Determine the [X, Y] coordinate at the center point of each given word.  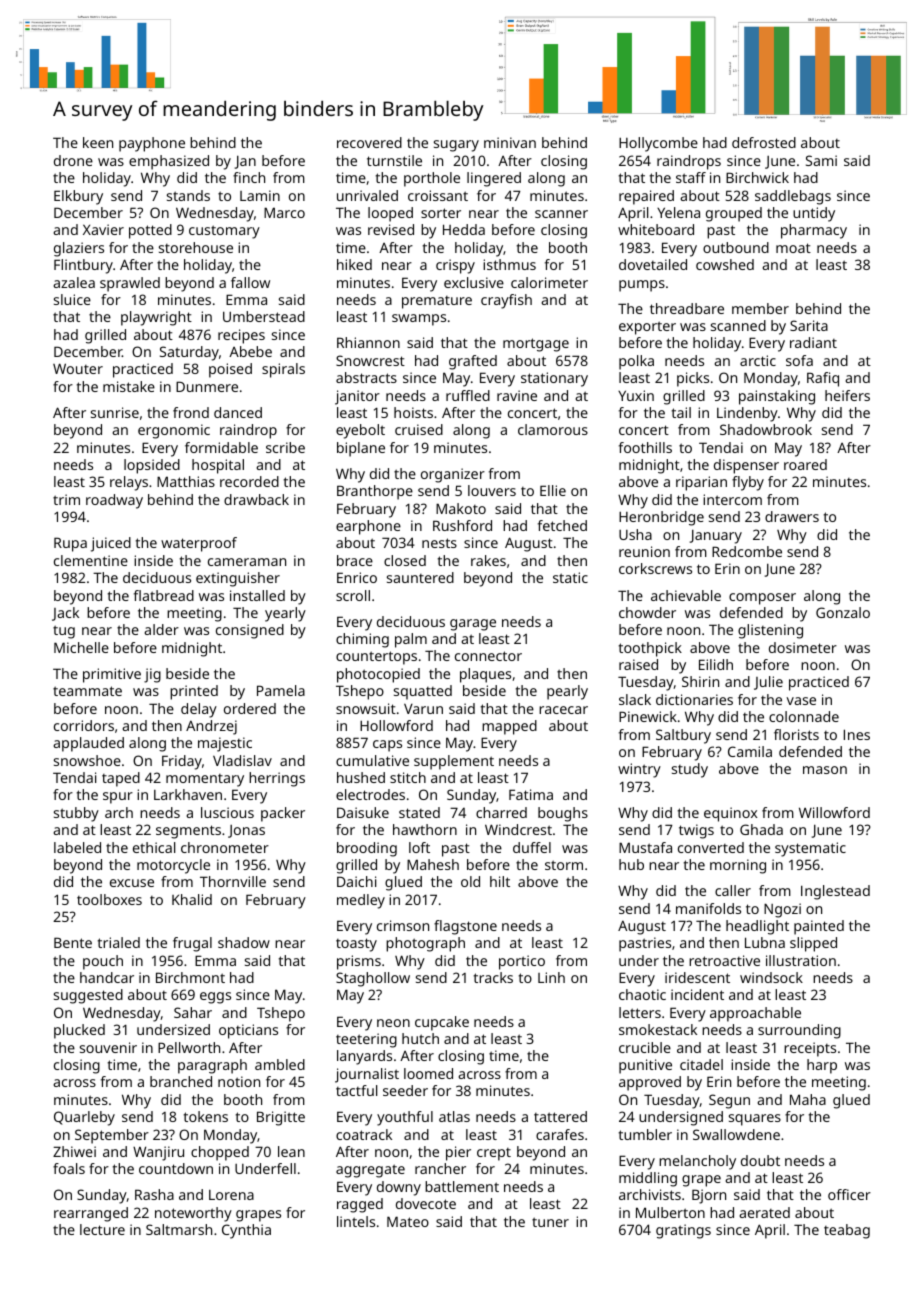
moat [793, 248]
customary [224, 232]
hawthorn [425, 829]
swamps [419, 320]
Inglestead [835, 892]
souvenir [108, 1047]
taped [121, 779]
